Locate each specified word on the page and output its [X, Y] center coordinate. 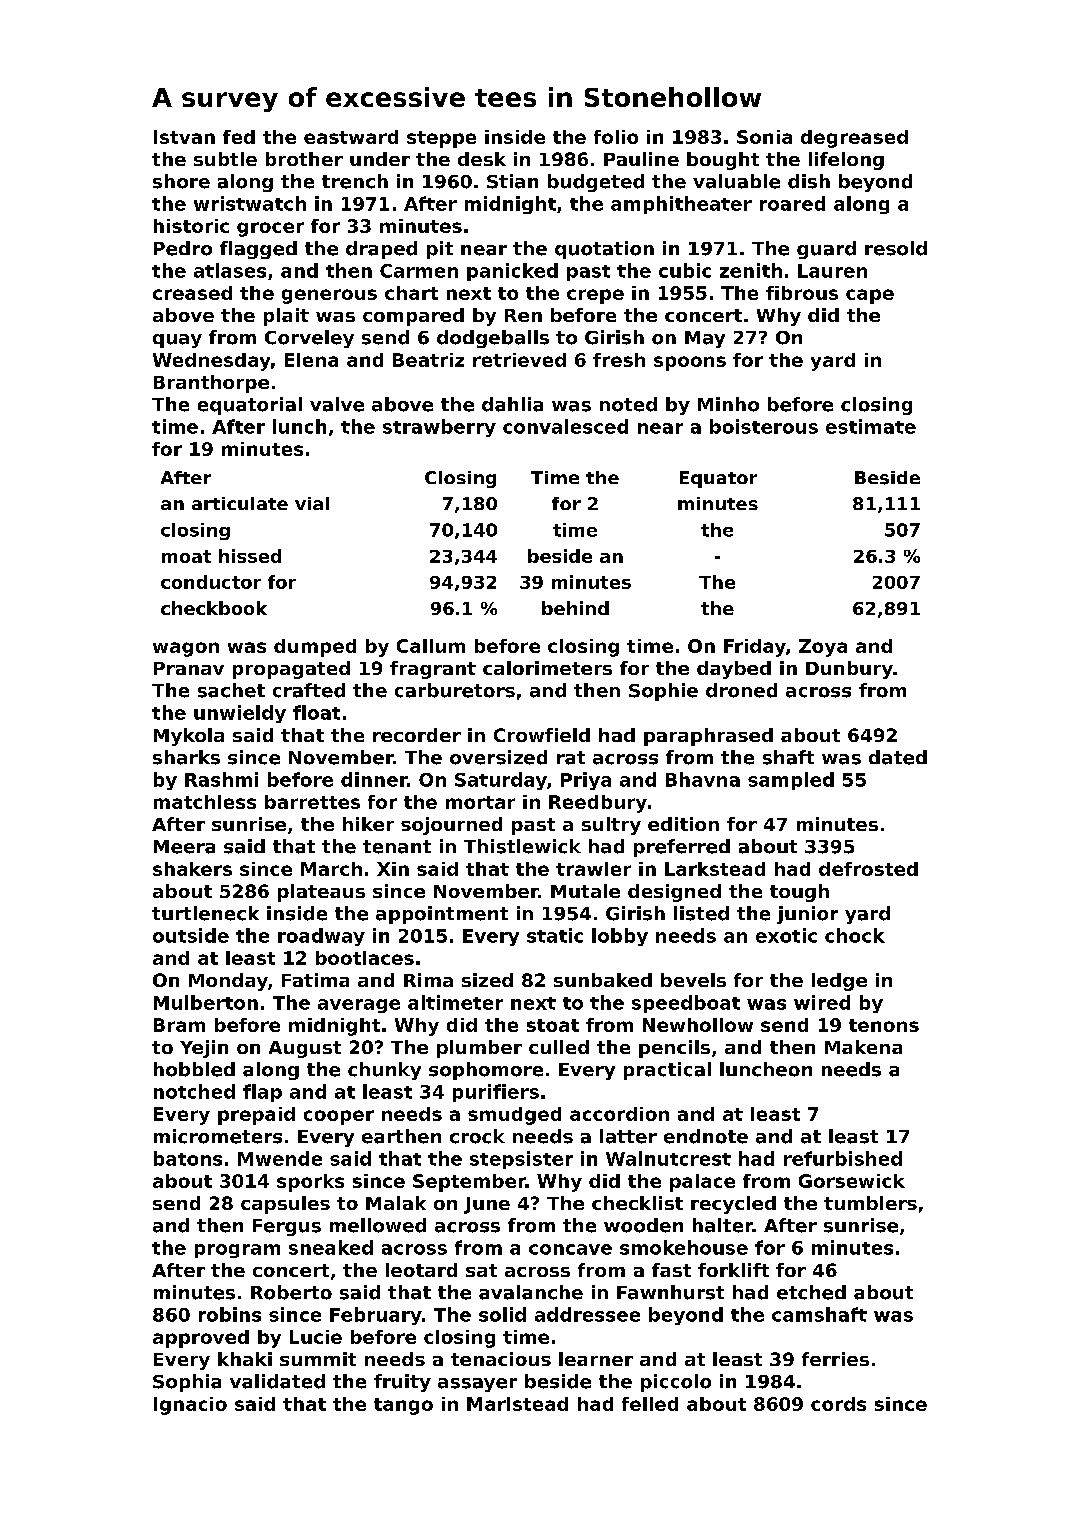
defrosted [868, 869]
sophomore [486, 1071]
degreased [854, 139]
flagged [258, 250]
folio [616, 137]
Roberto [291, 1292]
